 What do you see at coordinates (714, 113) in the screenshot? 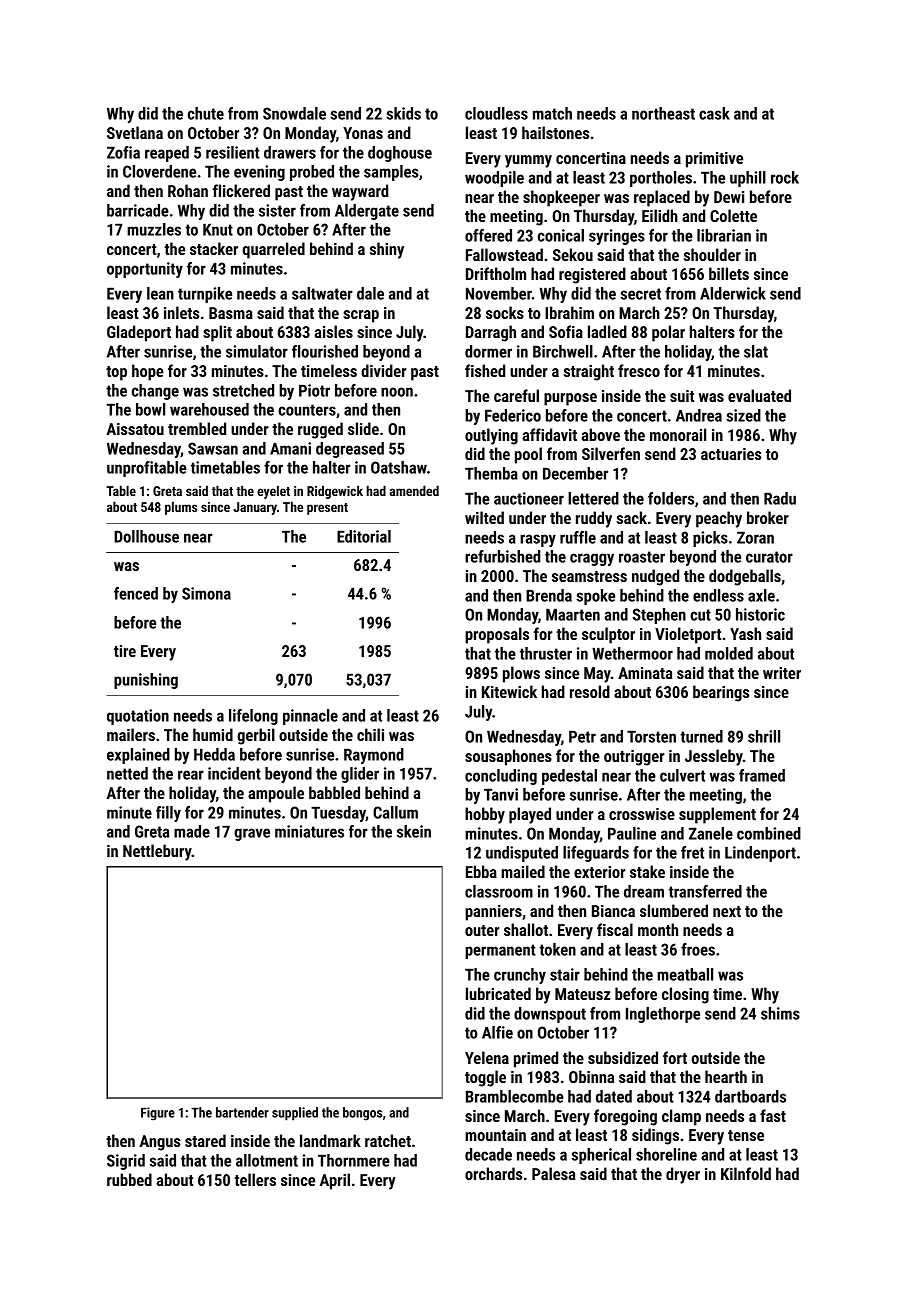
I see `cask` at bounding box center [714, 113].
